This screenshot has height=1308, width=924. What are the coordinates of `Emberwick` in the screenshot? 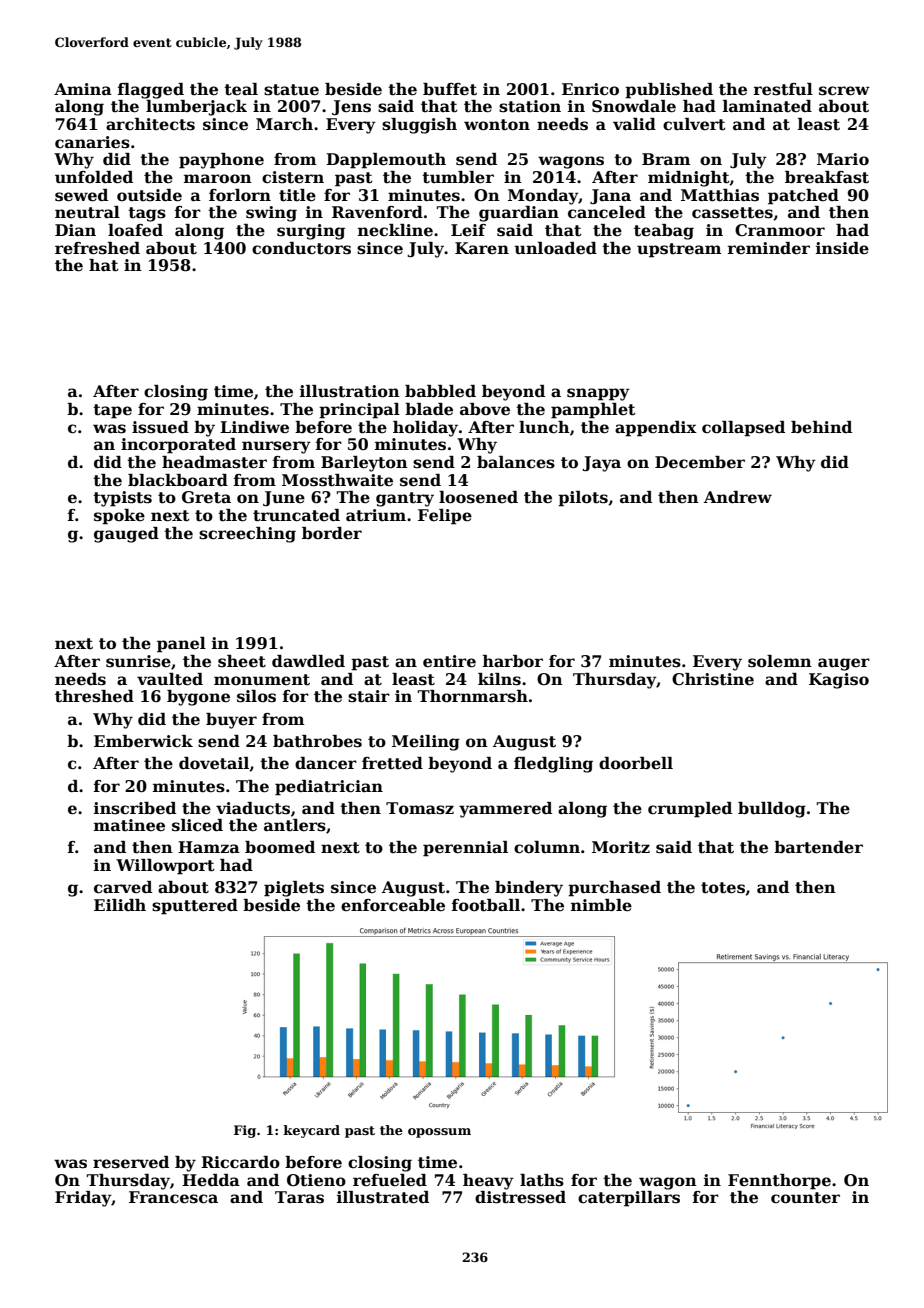 It's located at (143, 741).
